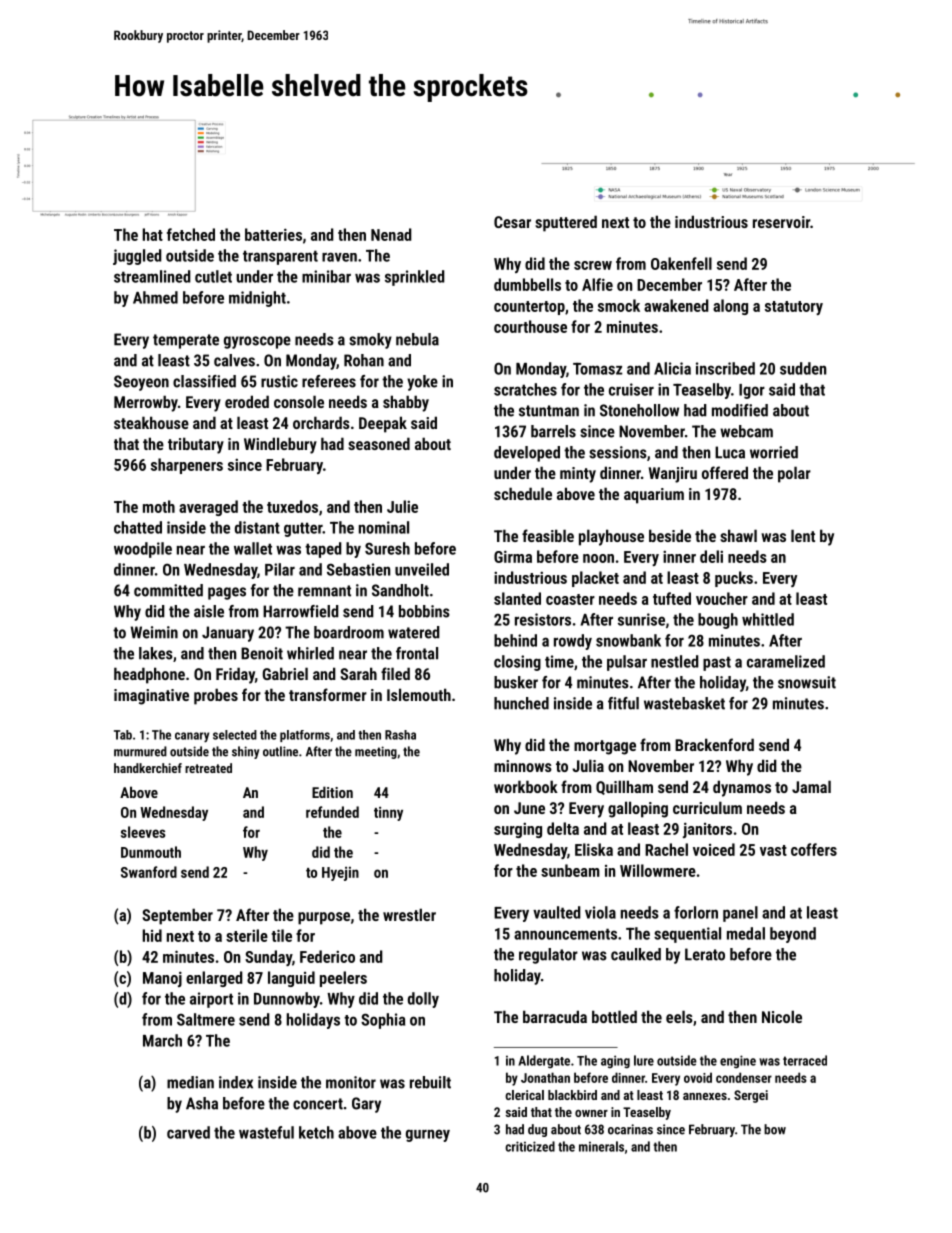  What do you see at coordinates (423, 1000) in the screenshot?
I see `dolly` at bounding box center [423, 1000].
